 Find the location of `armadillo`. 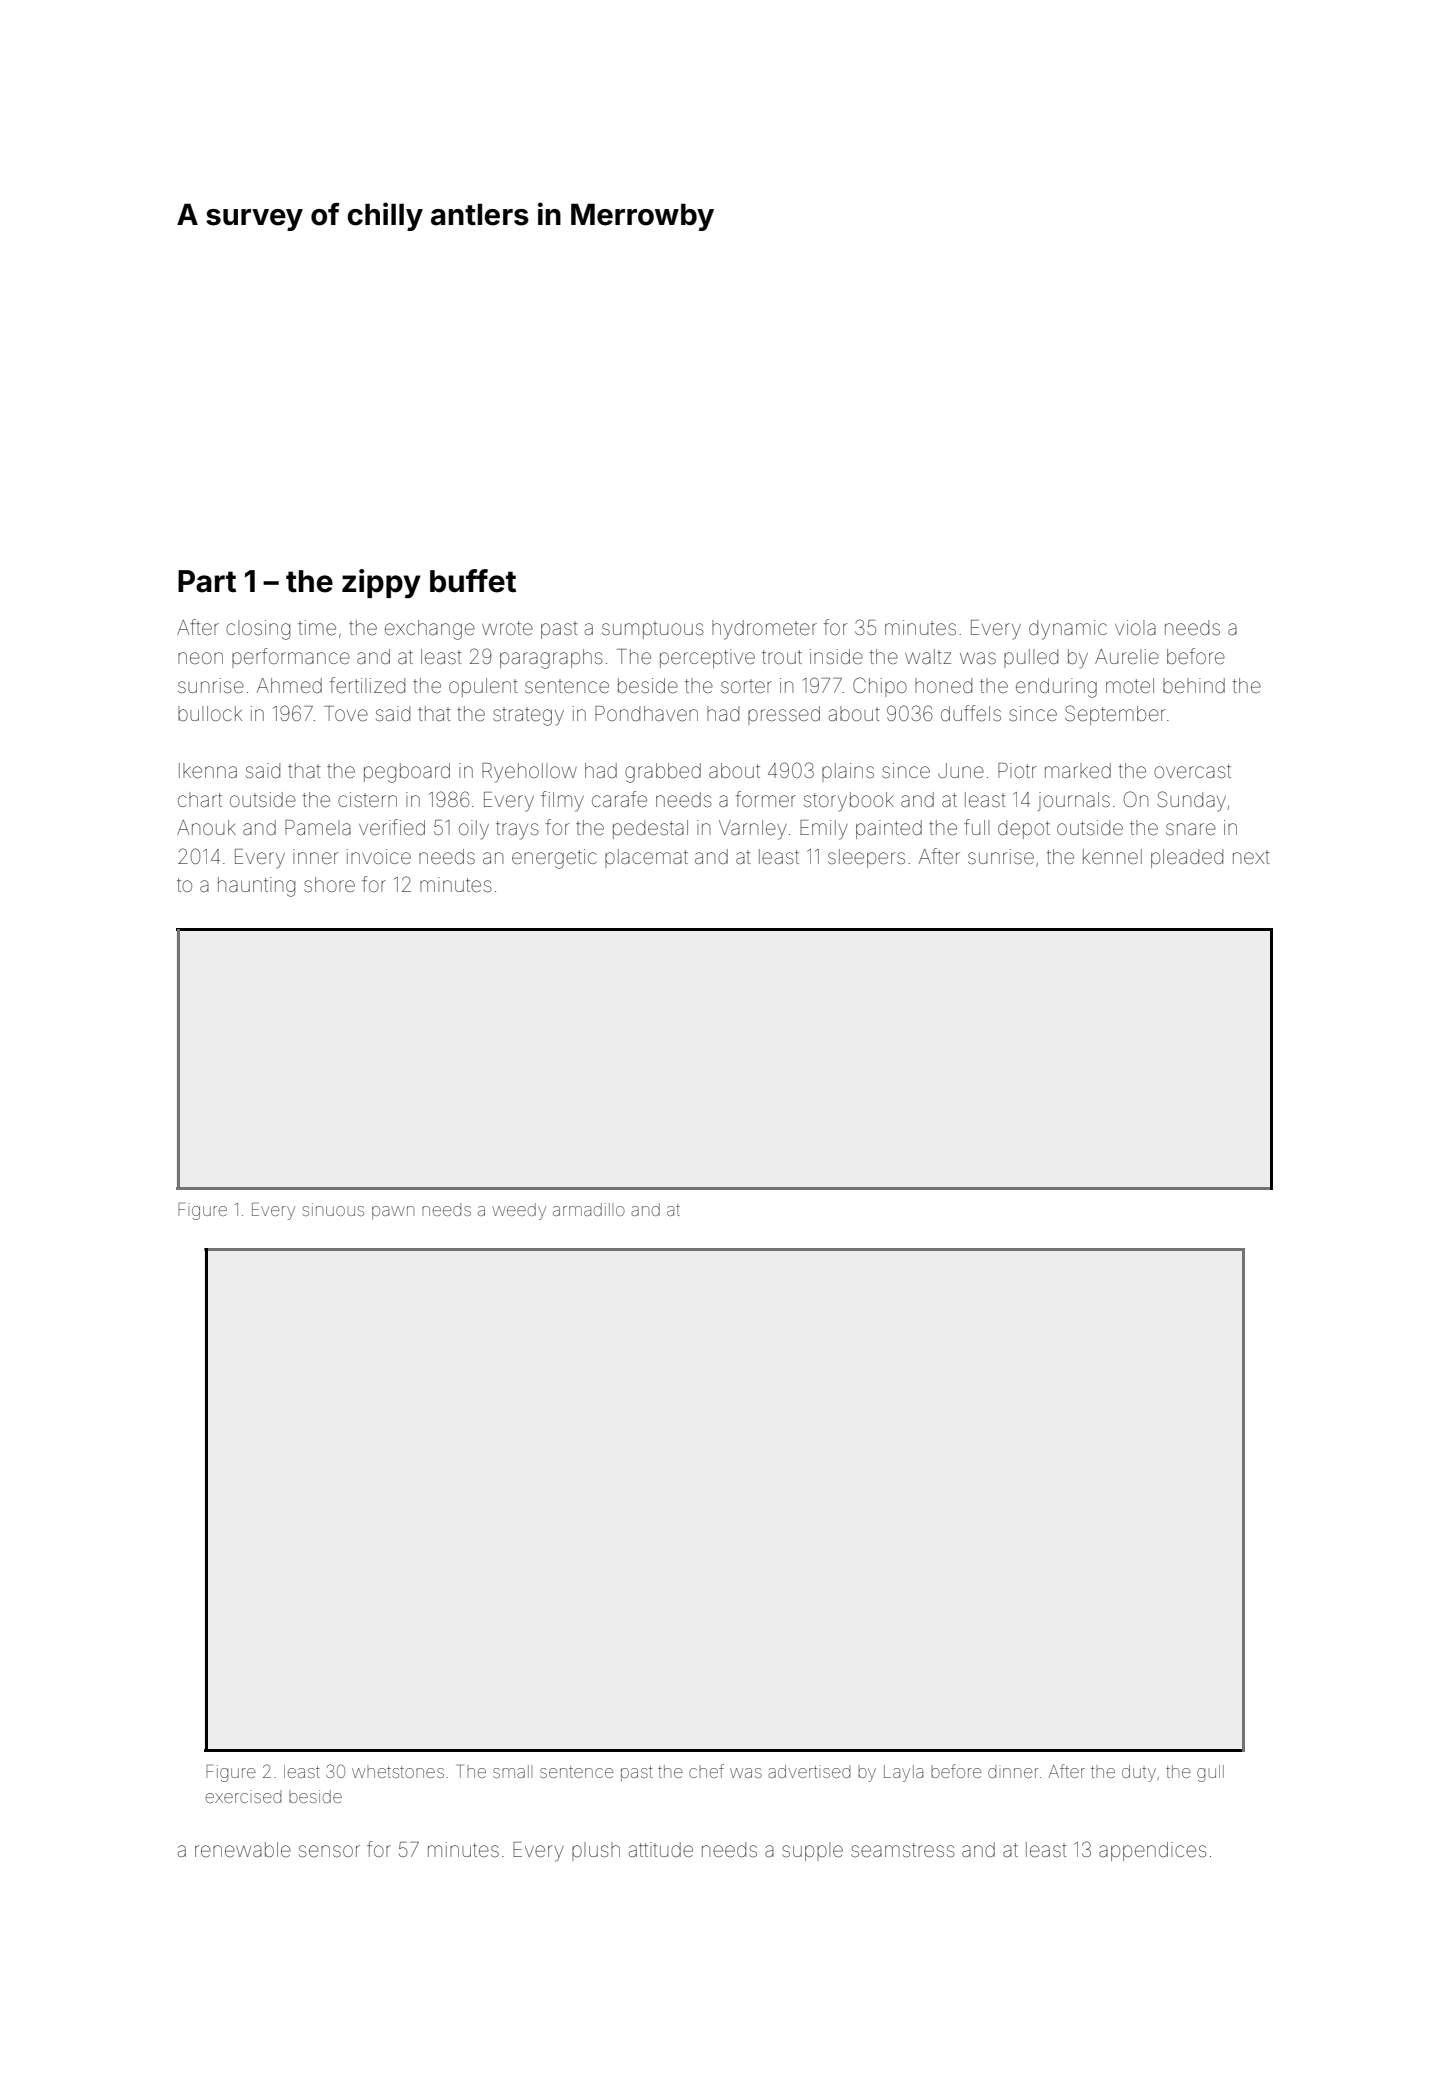

armadillo is located at coordinates (589, 1209).
